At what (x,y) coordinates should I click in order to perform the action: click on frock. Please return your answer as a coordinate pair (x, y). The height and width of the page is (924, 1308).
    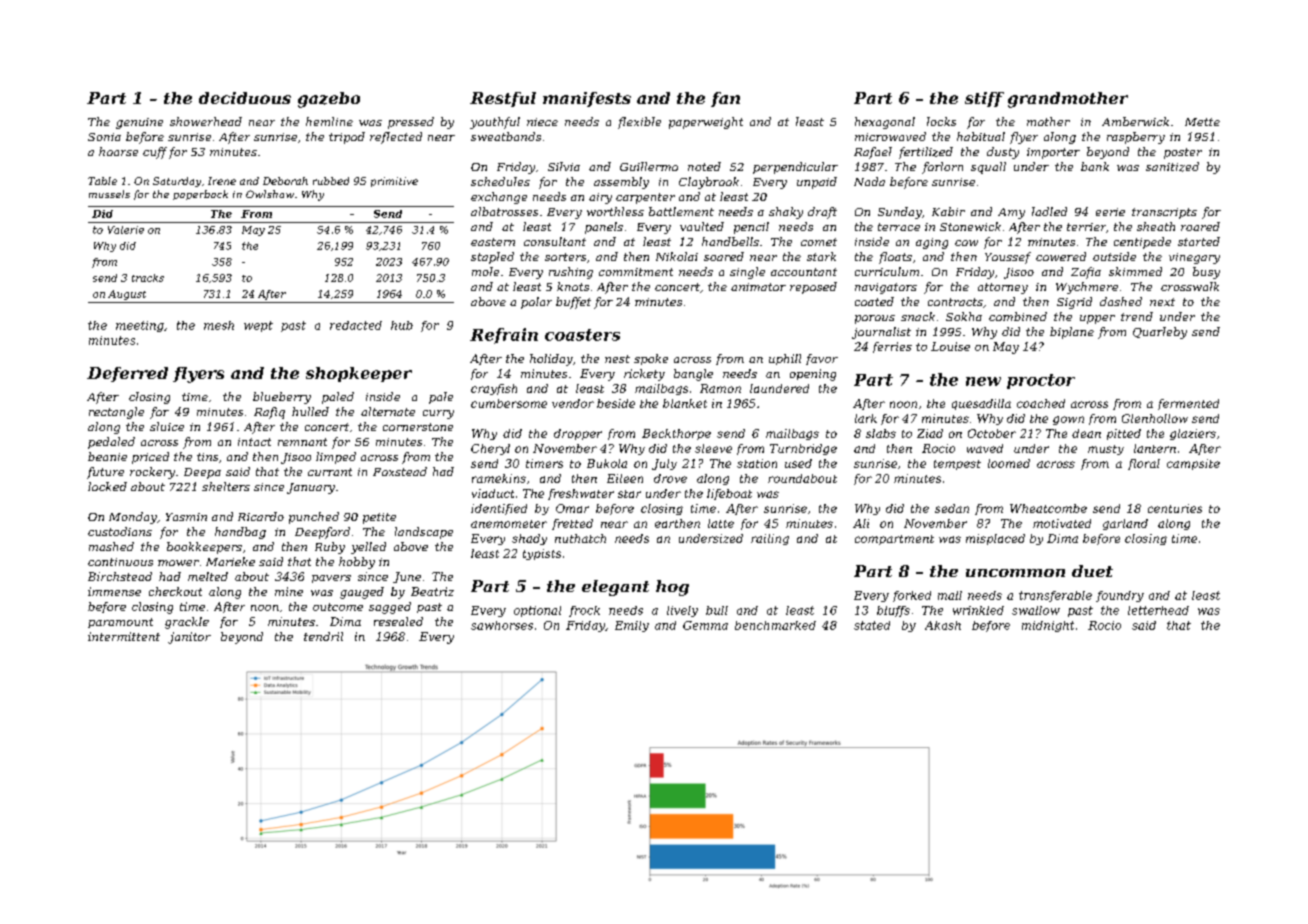
    Looking at the image, I should click on (584, 611).
